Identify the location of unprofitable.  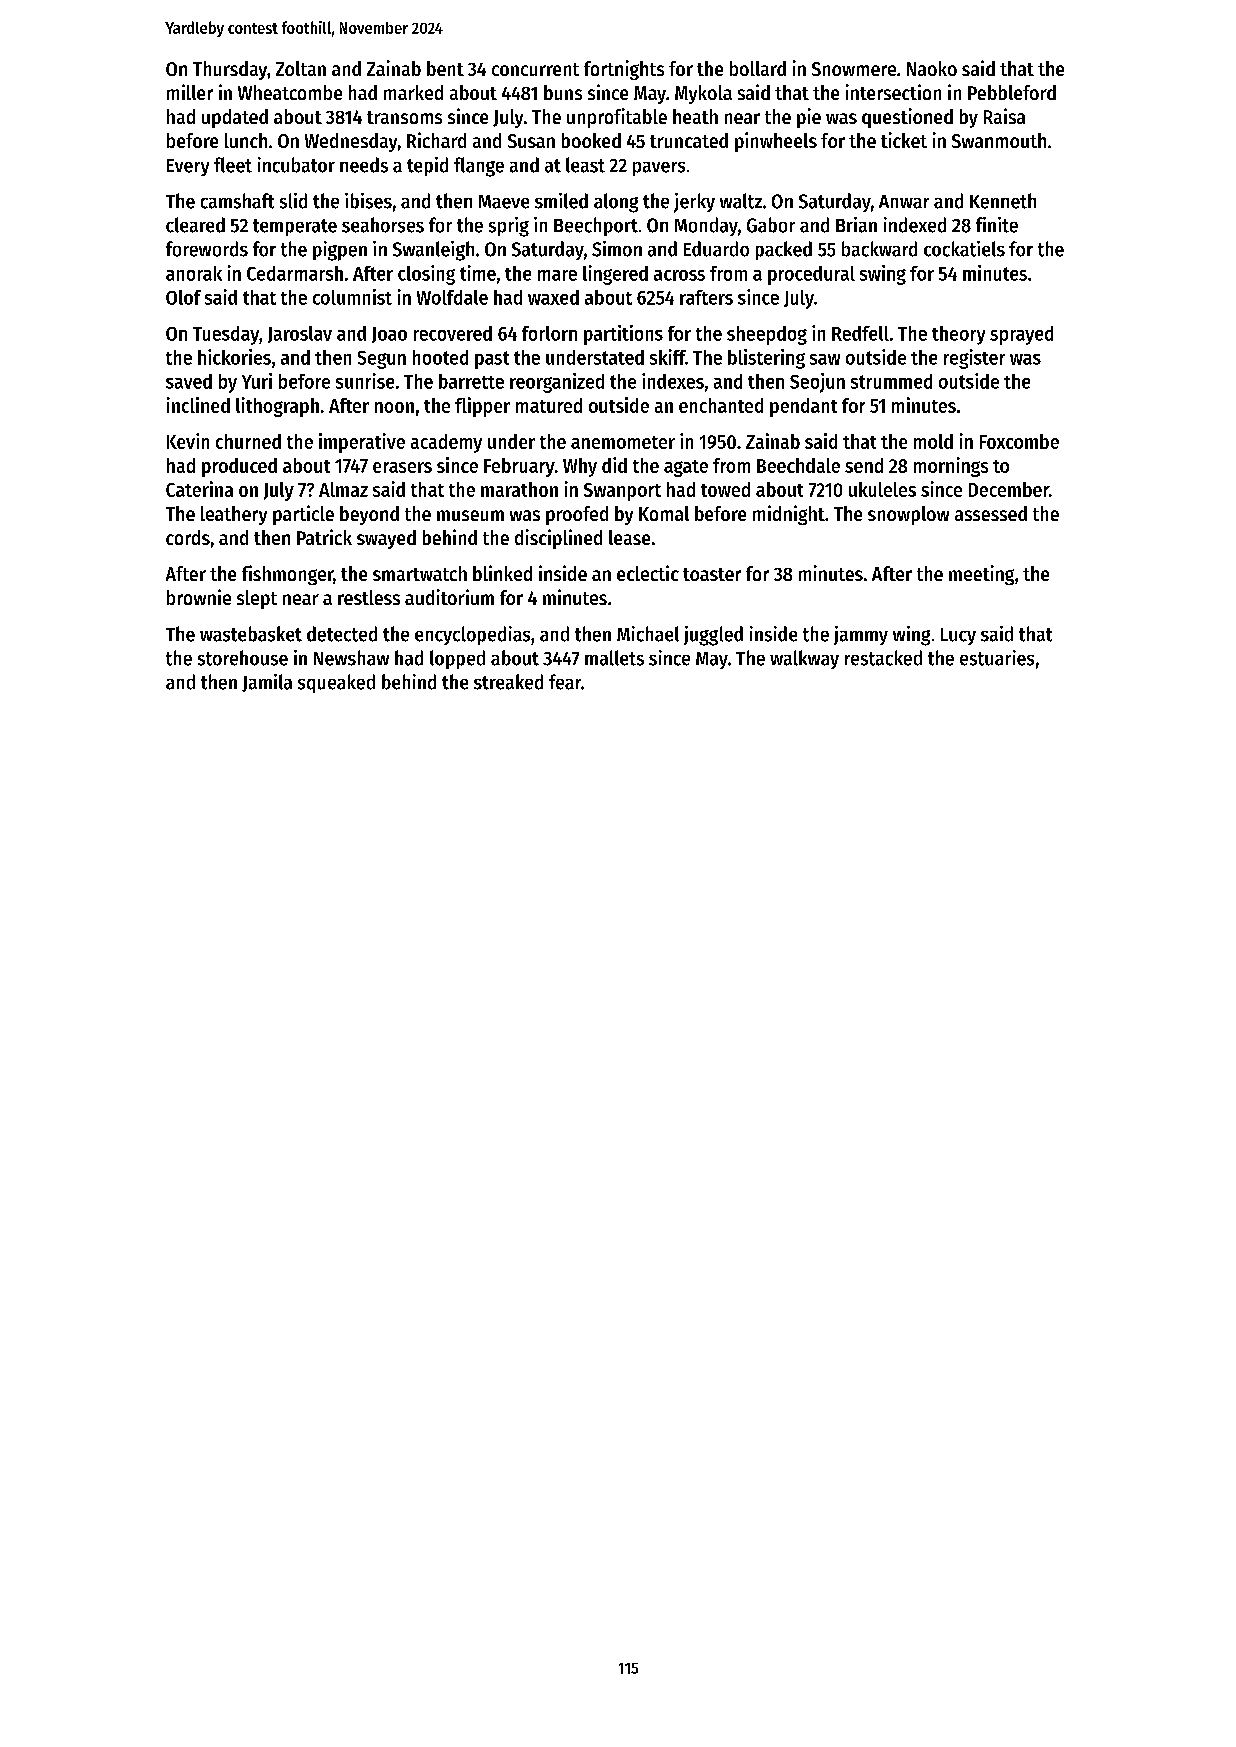
(617, 118).
